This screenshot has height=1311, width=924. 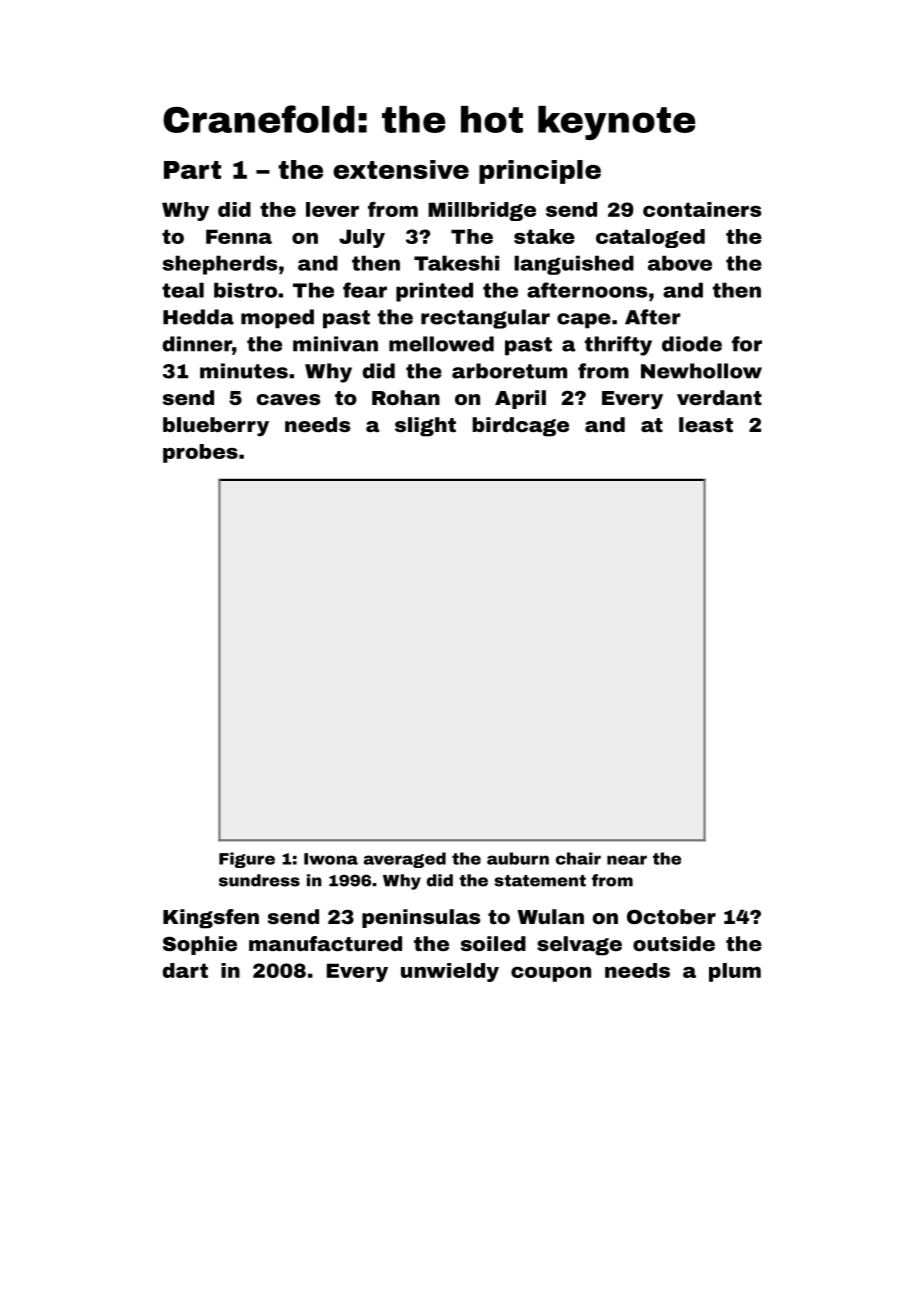 I want to click on coupon, so click(x=551, y=974).
